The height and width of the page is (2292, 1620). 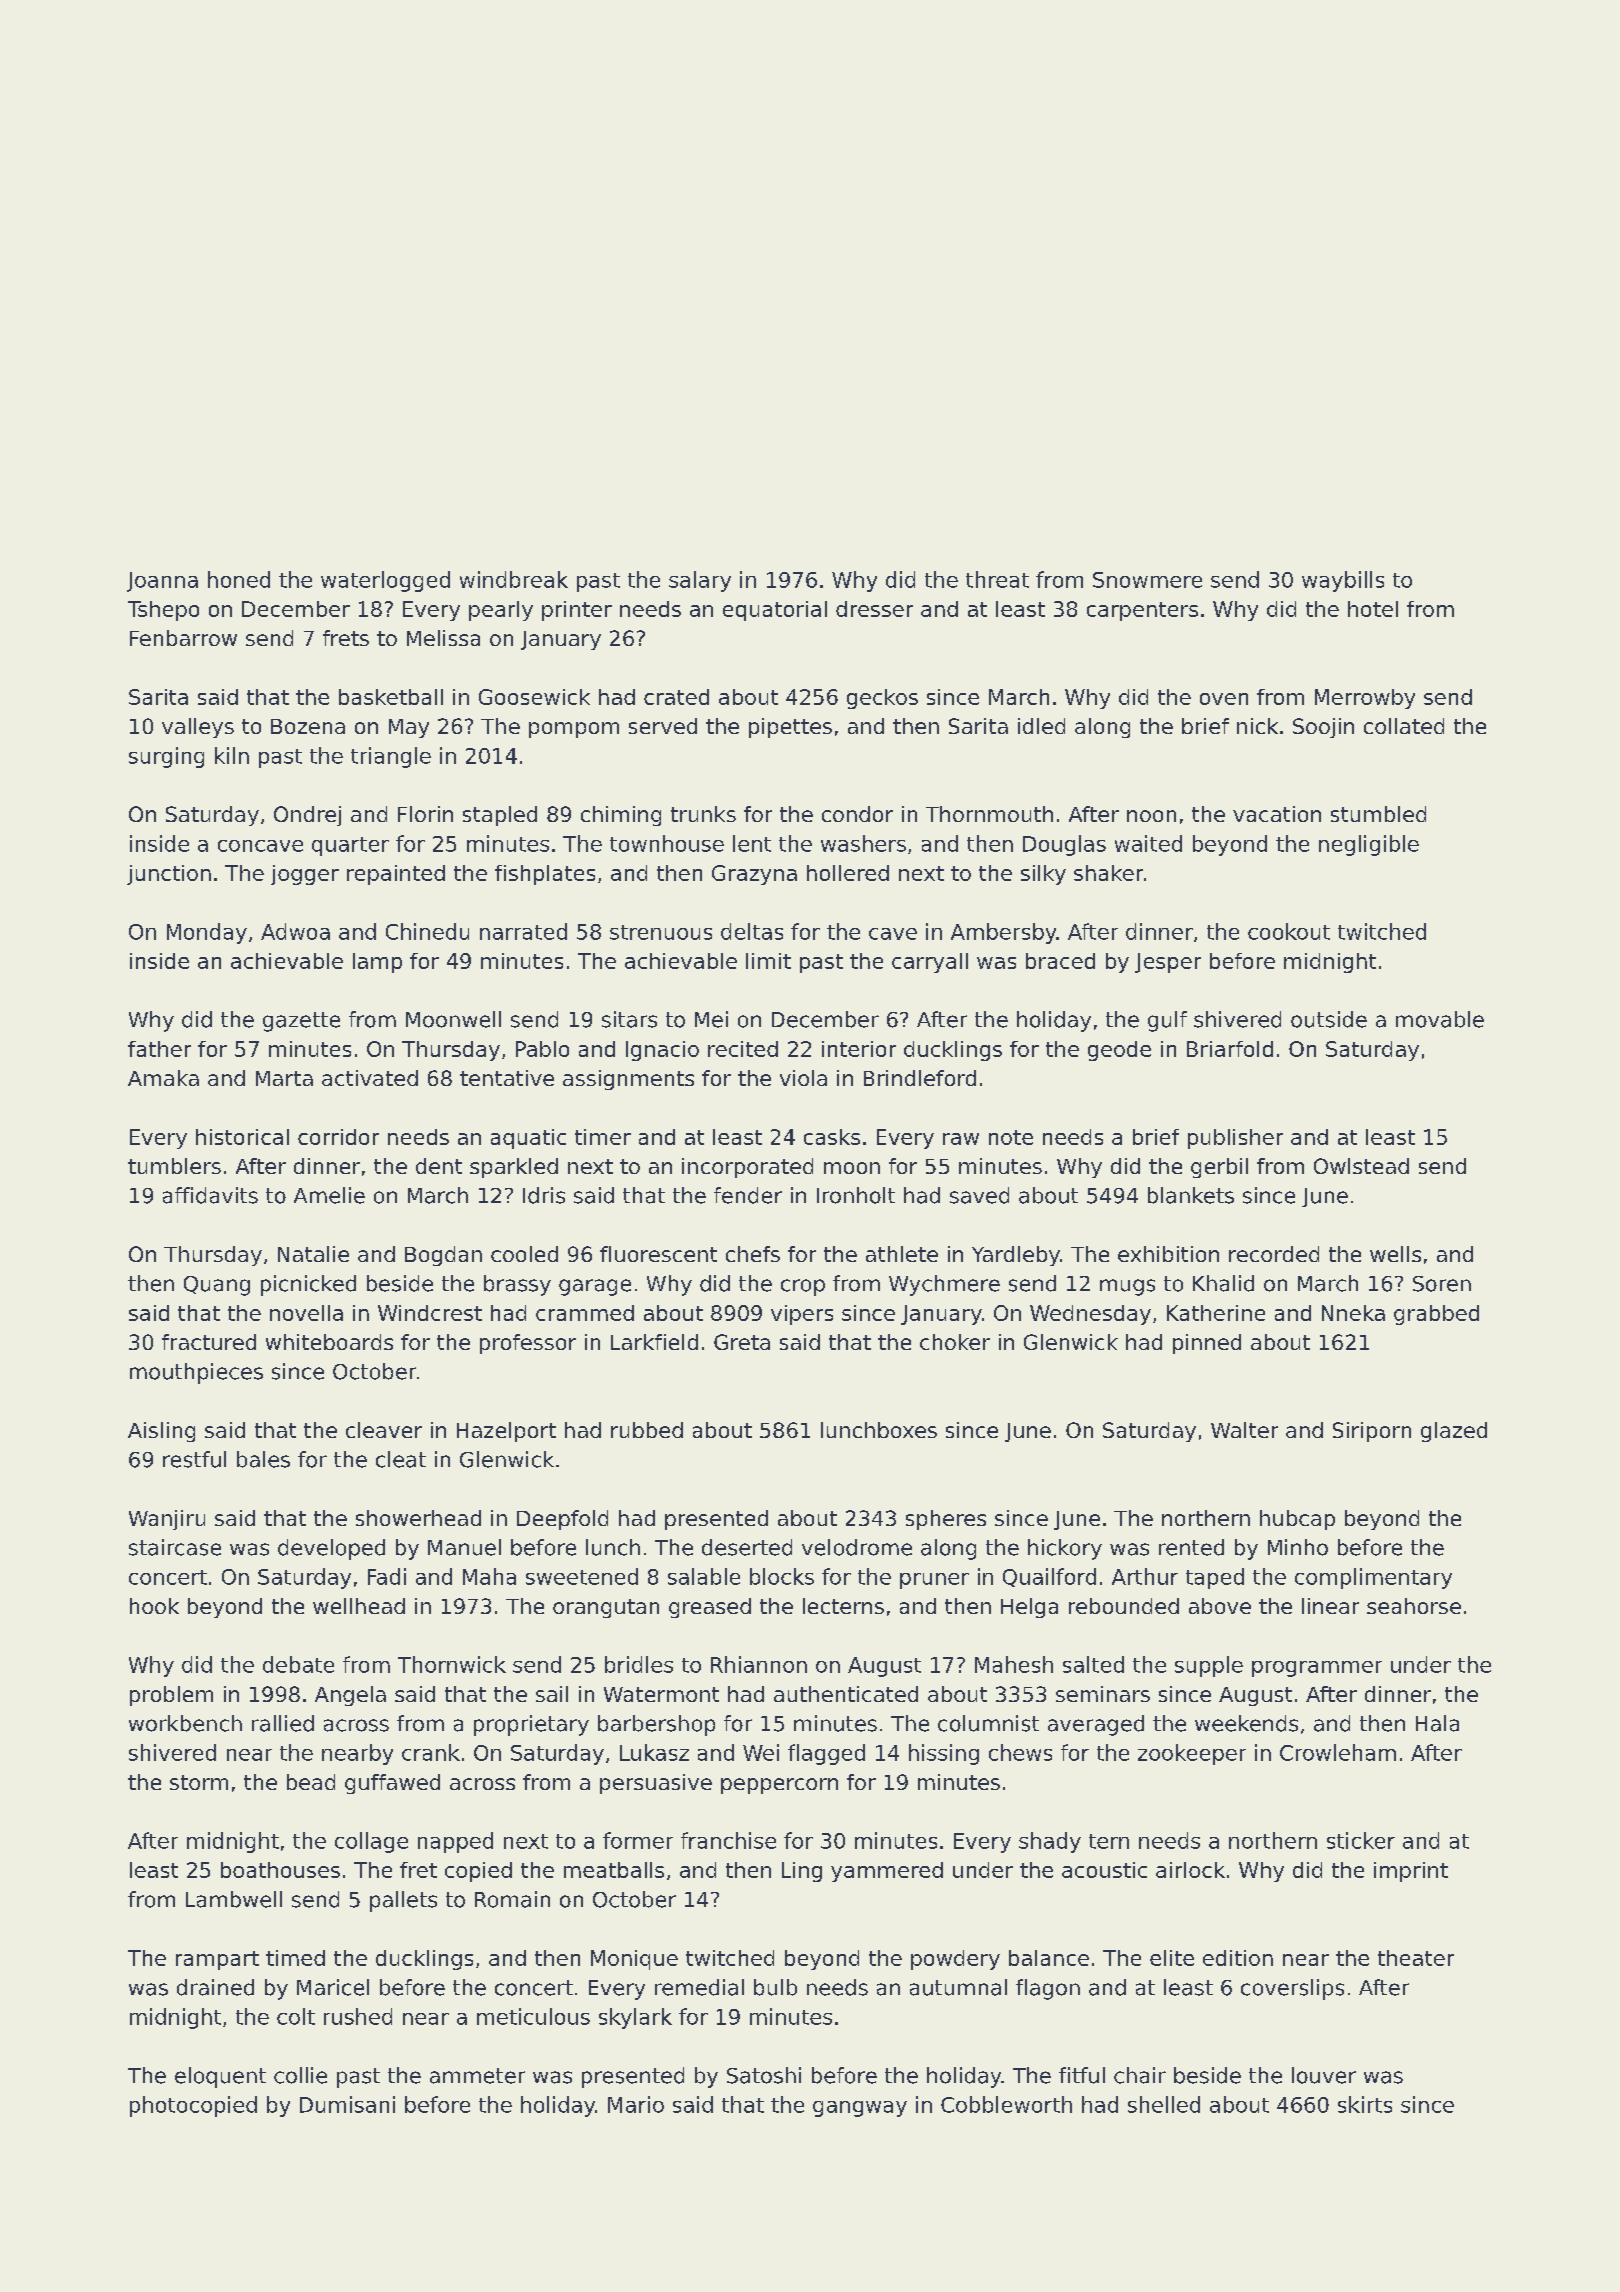 I want to click on honed, so click(x=239, y=579).
